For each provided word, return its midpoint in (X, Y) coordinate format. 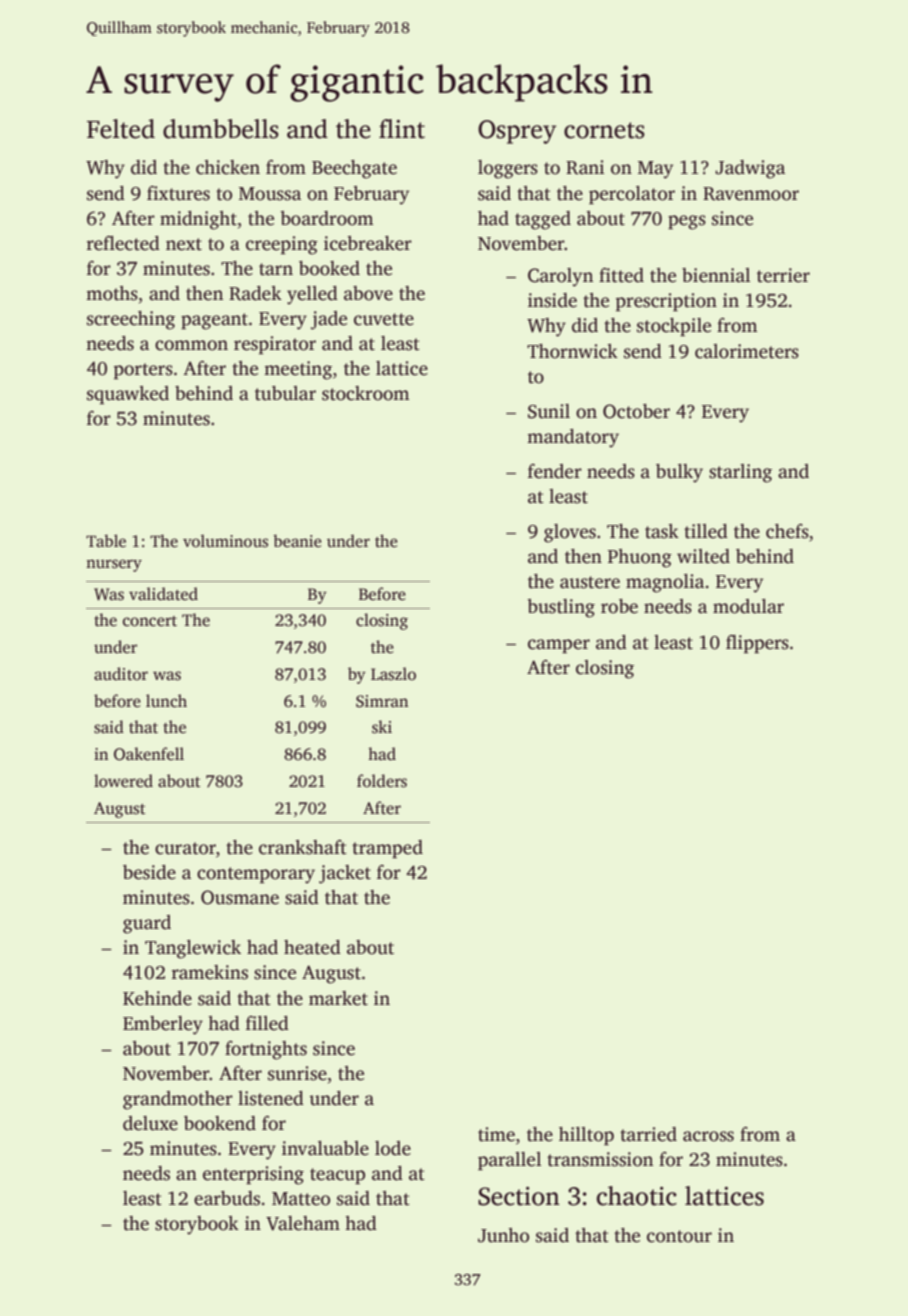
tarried (648, 1134)
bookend (220, 1123)
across (708, 1136)
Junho (503, 1235)
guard (147, 924)
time (496, 1134)
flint (402, 129)
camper (559, 646)
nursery (114, 565)
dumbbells (221, 129)
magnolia (665, 583)
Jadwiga (750, 169)
